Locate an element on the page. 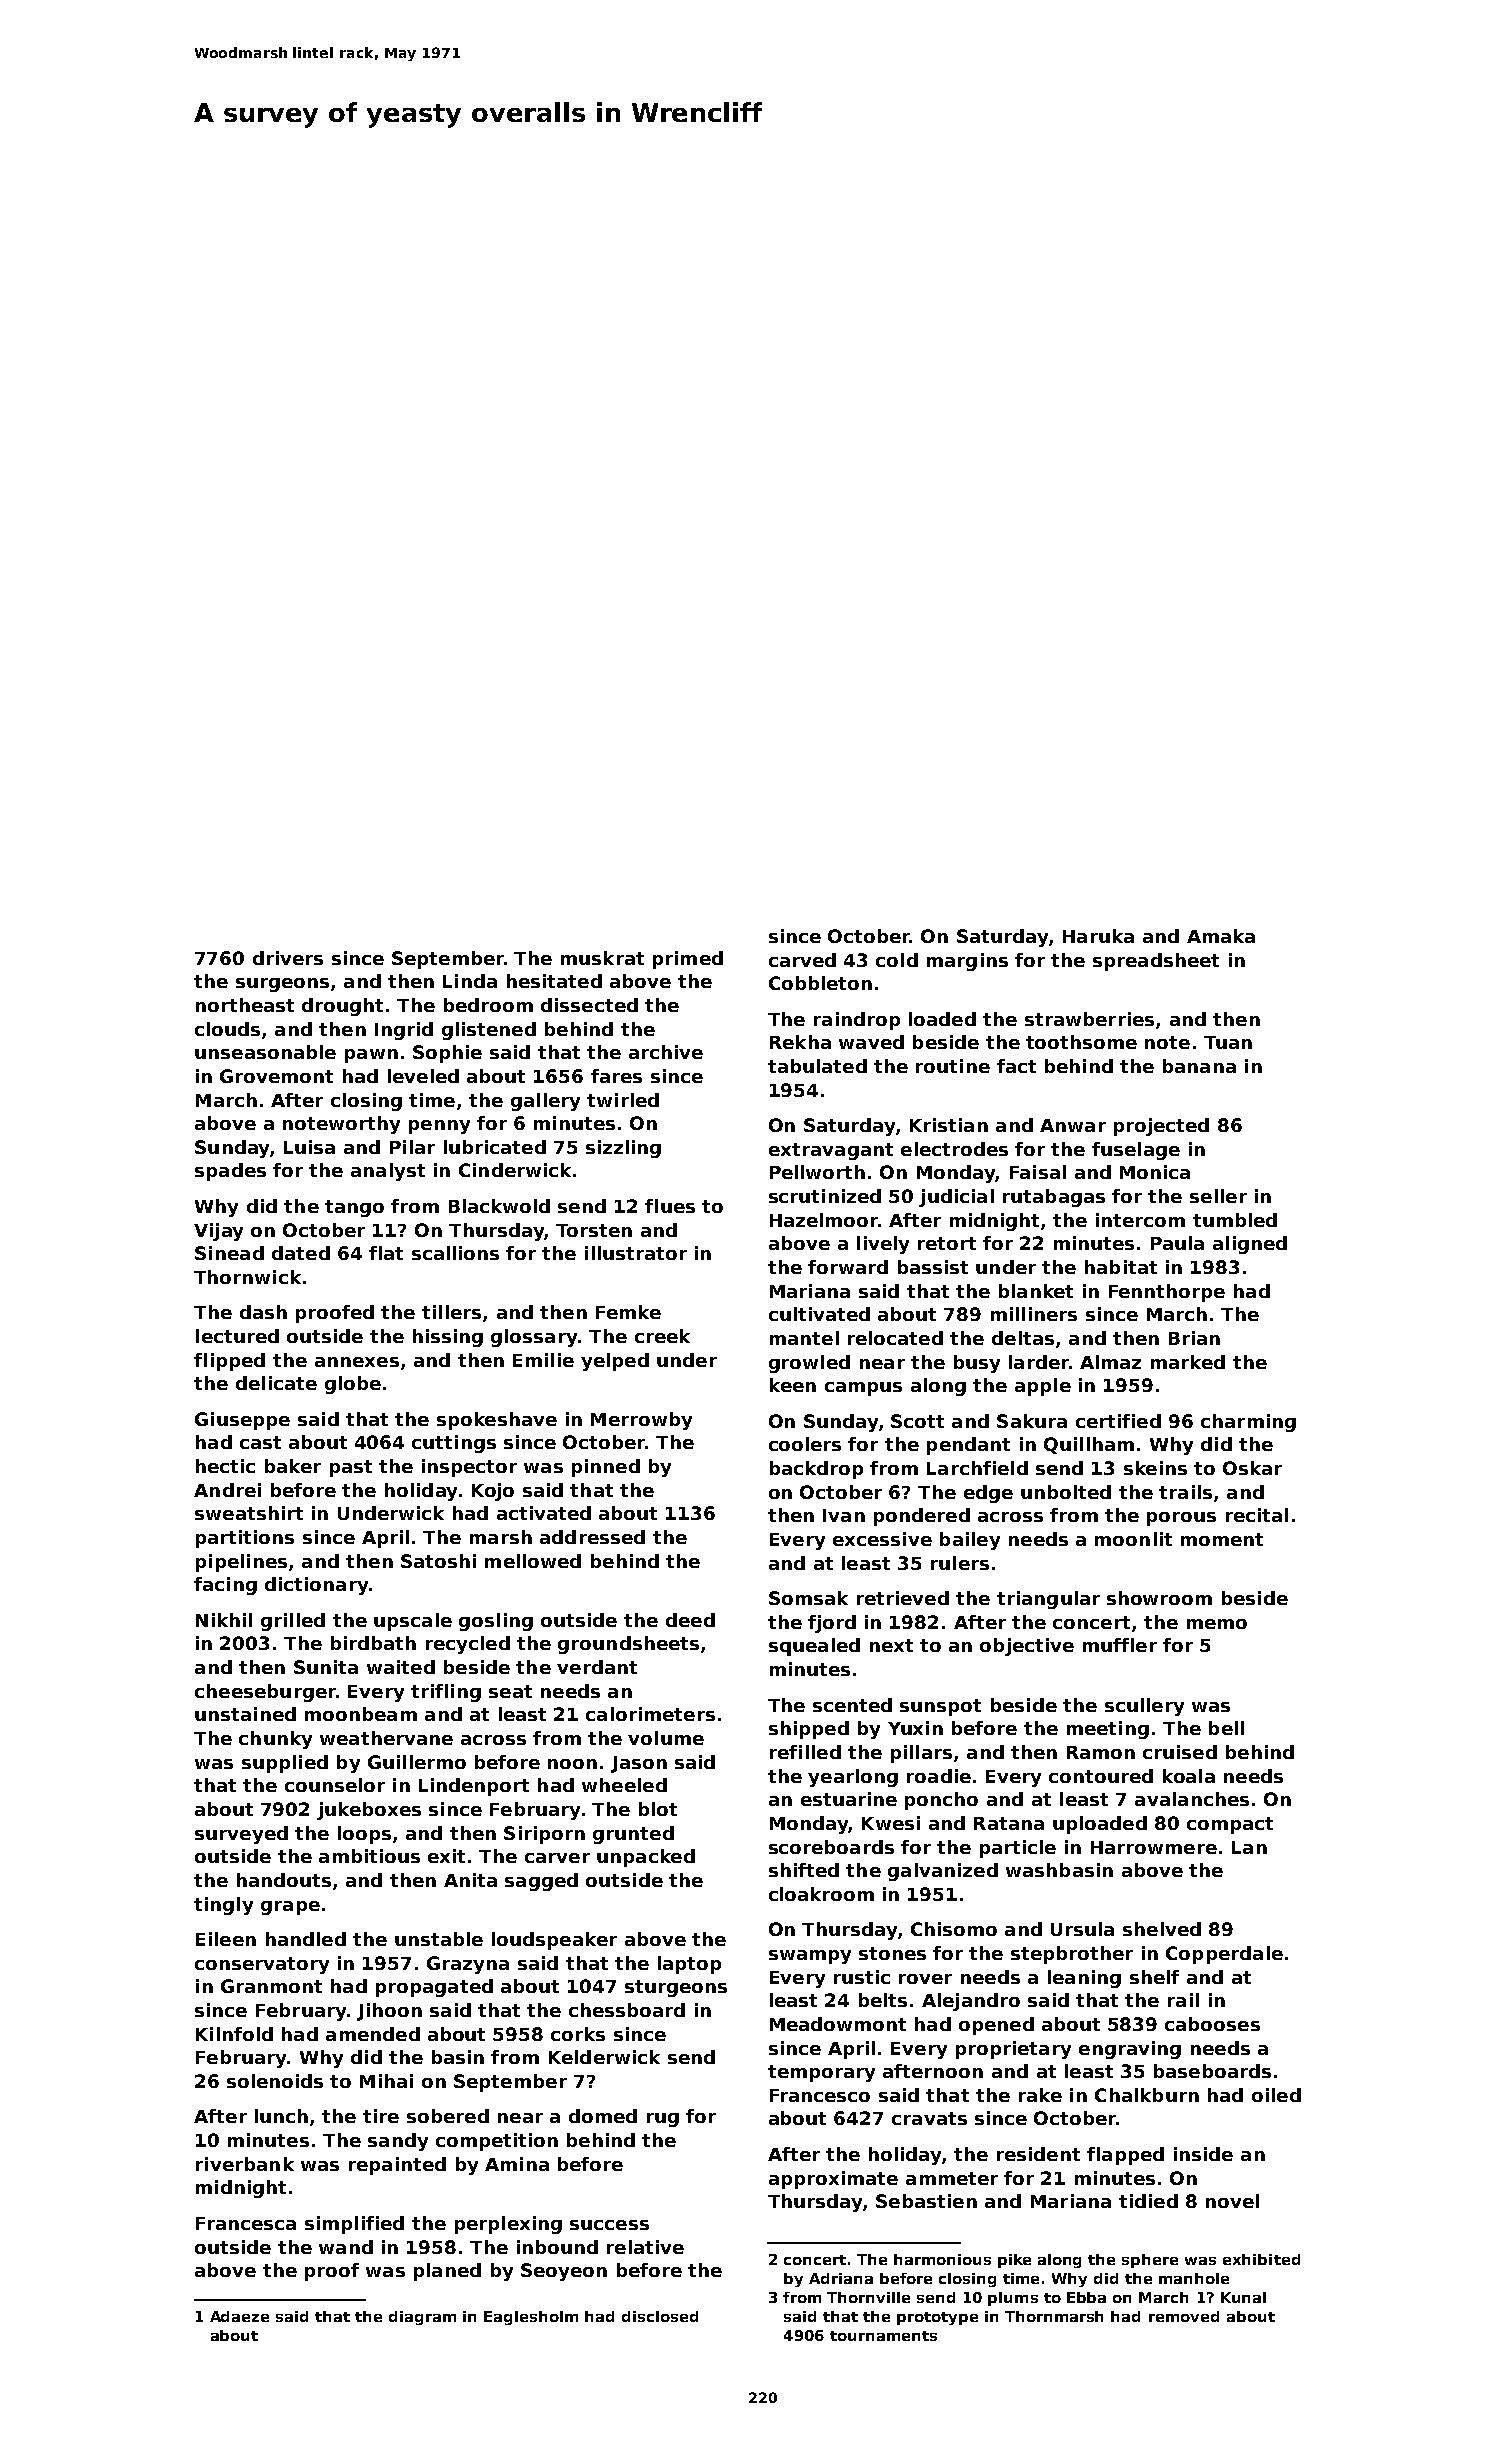 Image resolution: width=1496 pixels, height=2464 pixels. pondered is located at coordinates (922, 1517).
